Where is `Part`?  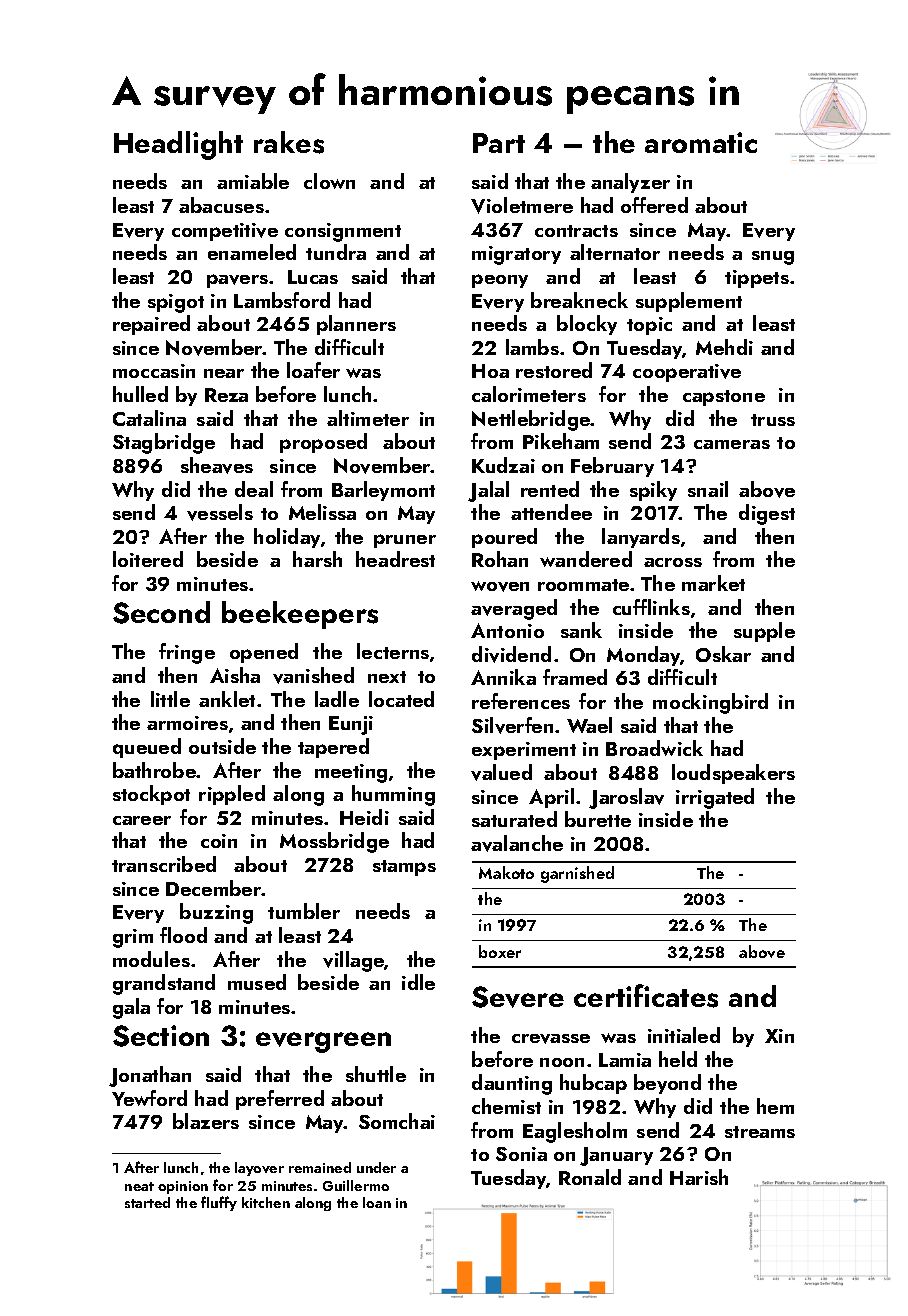 Part is located at coordinates (499, 143).
